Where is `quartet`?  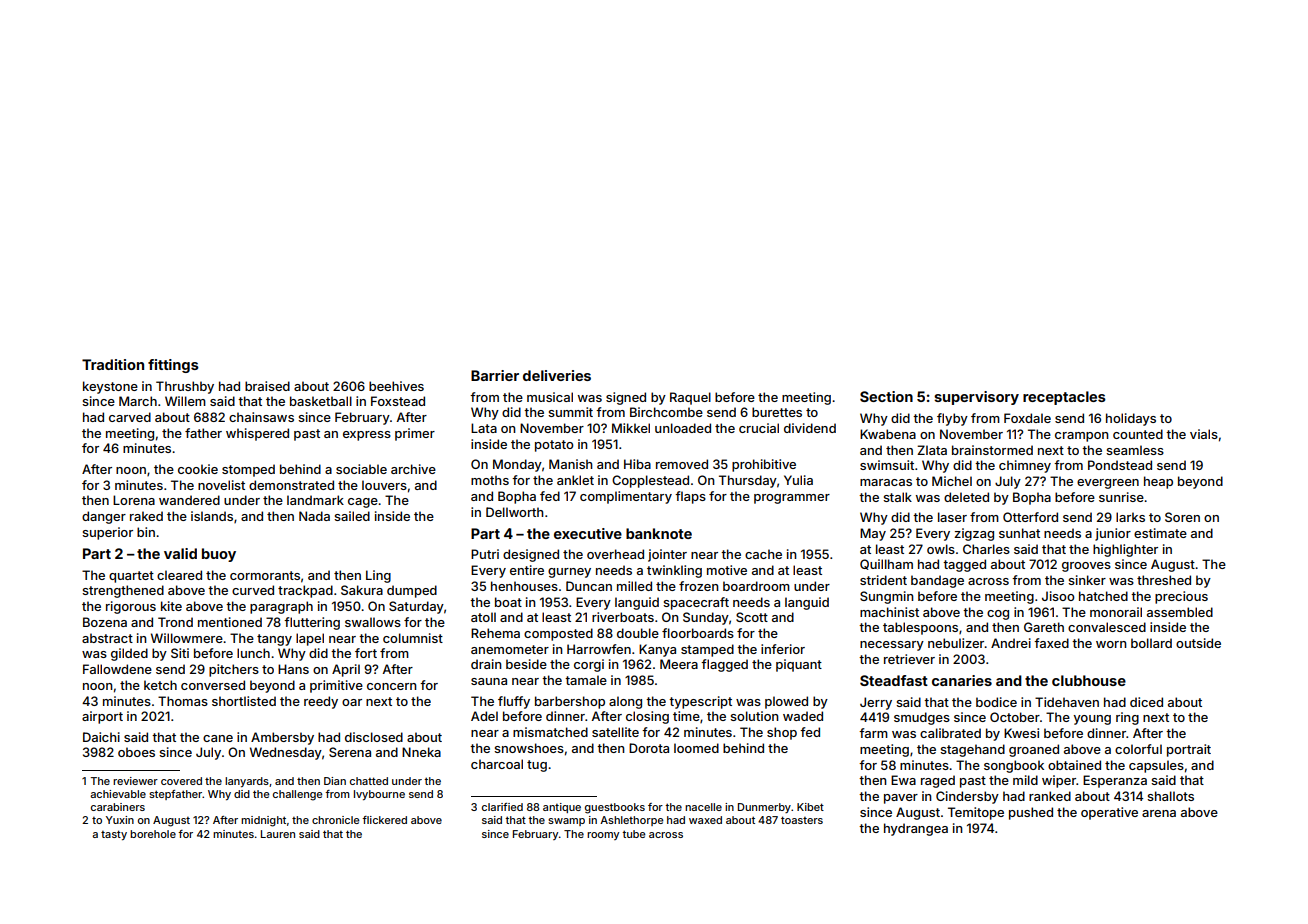
quartet is located at coordinates (131, 577).
